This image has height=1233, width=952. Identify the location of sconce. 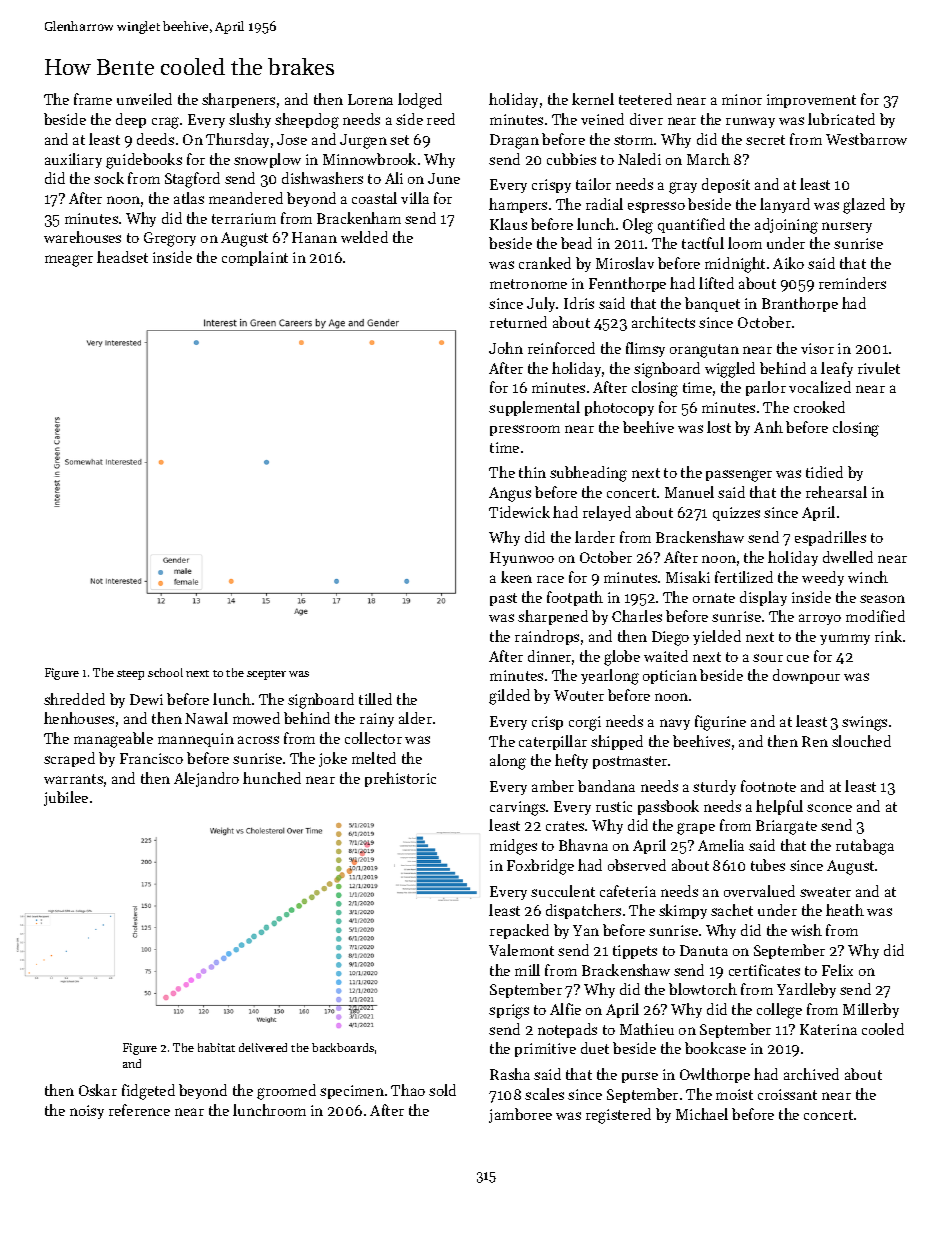
(829, 808).
